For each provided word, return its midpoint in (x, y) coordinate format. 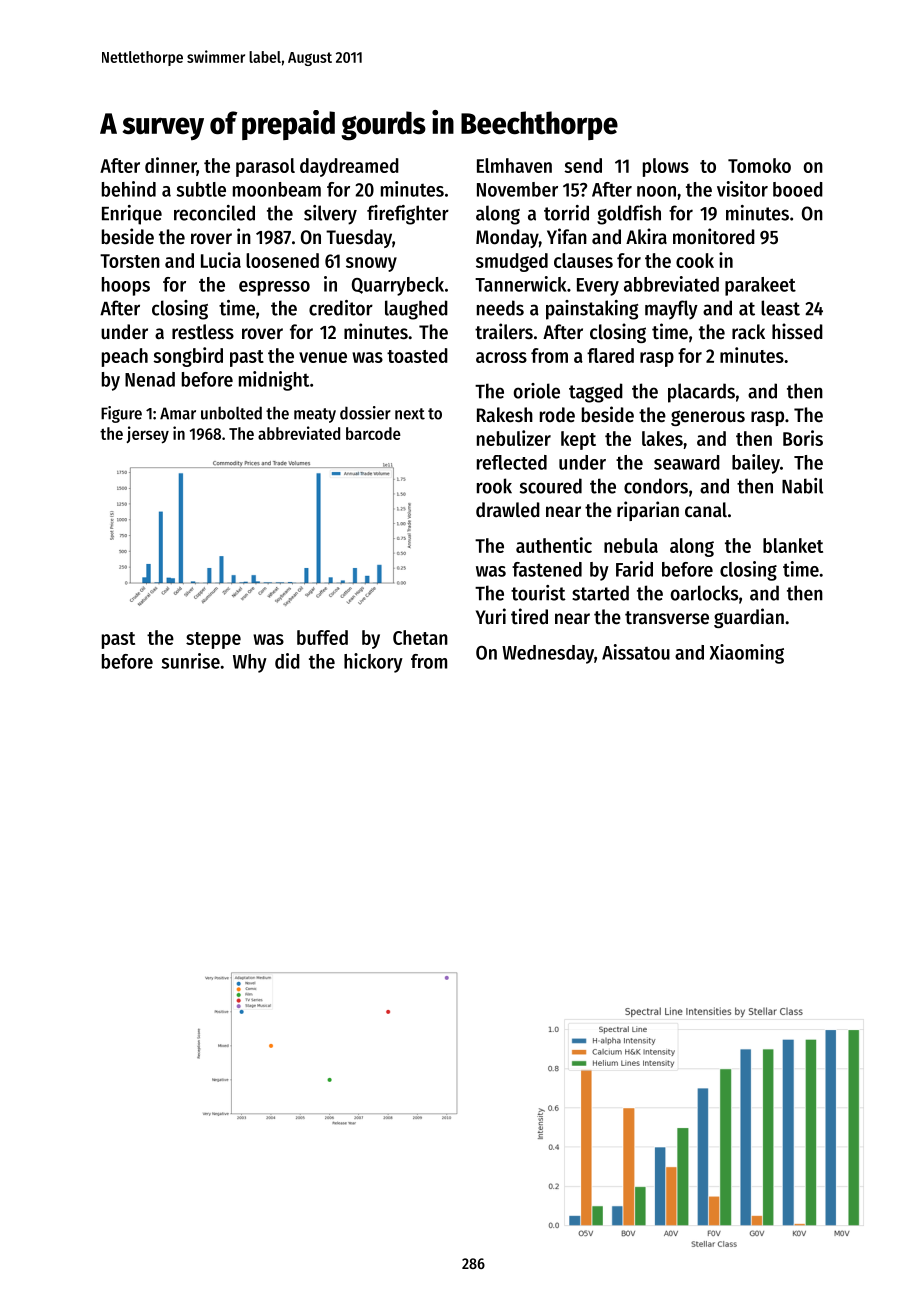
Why (250, 663)
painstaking (592, 310)
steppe (213, 640)
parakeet (760, 286)
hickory (373, 663)
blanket (793, 545)
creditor (341, 308)
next (410, 414)
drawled (508, 510)
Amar (178, 413)
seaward (687, 462)
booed (798, 189)
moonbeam (277, 189)
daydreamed (349, 167)
